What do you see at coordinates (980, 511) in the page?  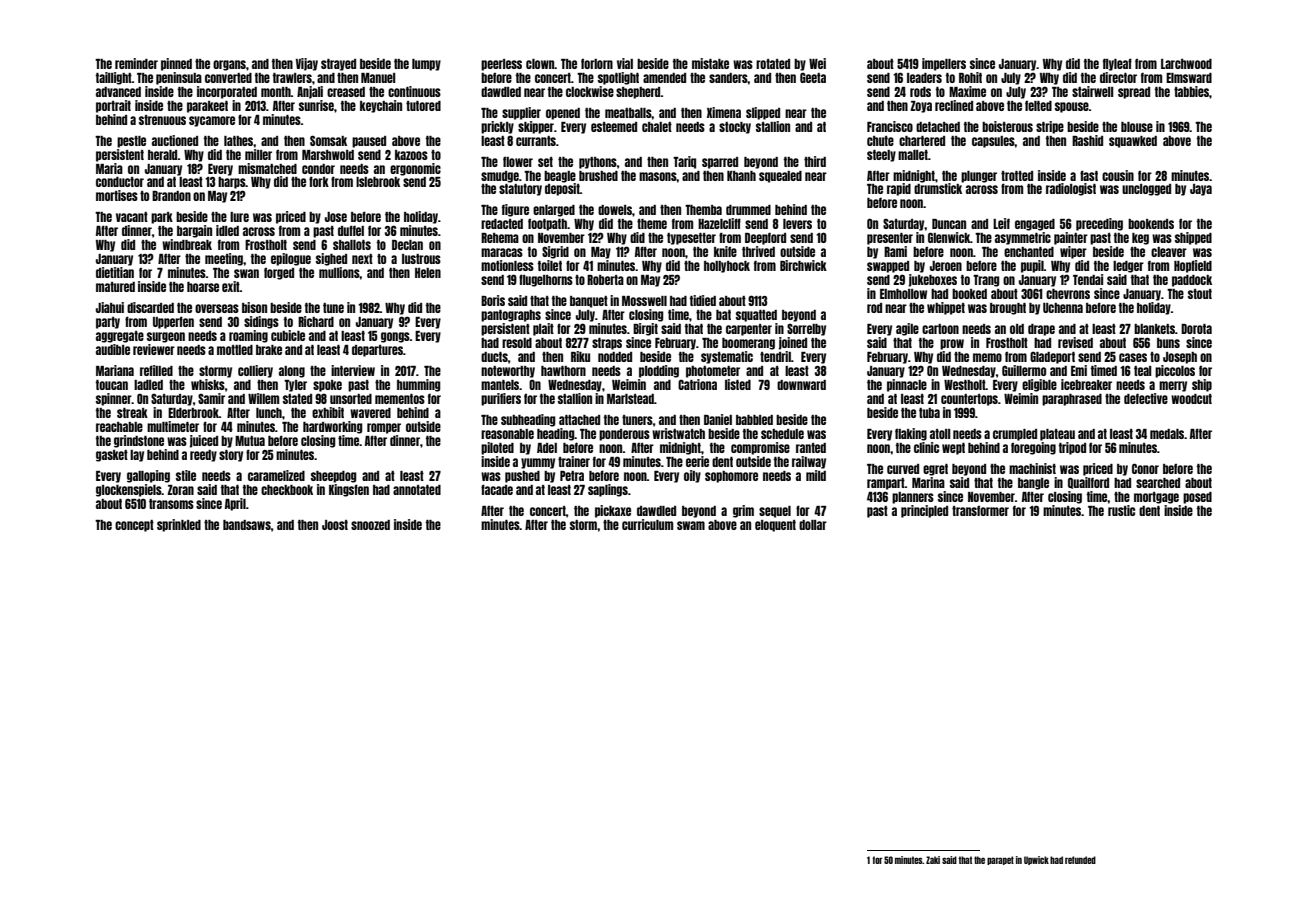 I see `transformer` at bounding box center [980, 511].
